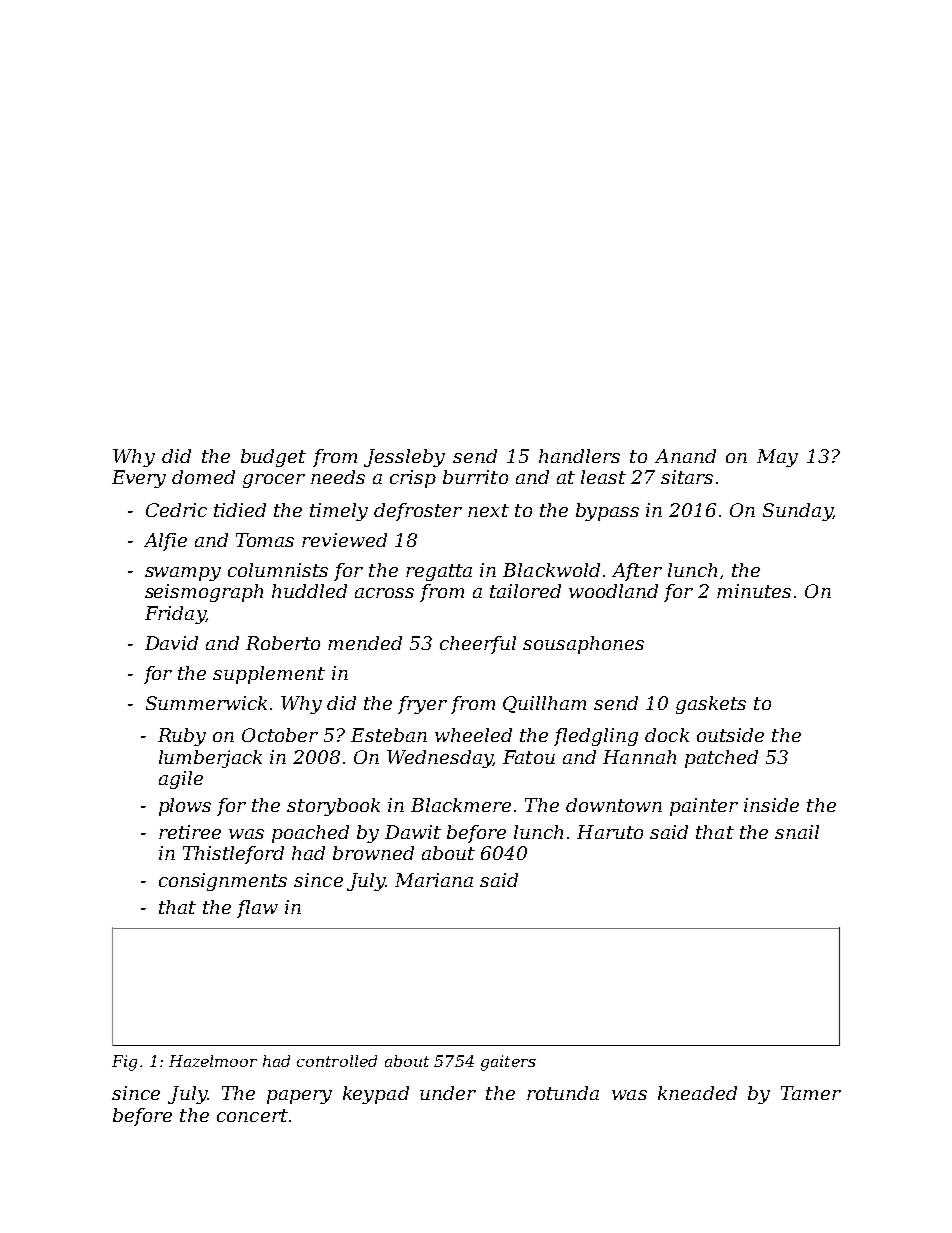 This screenshot has height=1233, width=952. I want to click on minutes, so click(754, 591).
